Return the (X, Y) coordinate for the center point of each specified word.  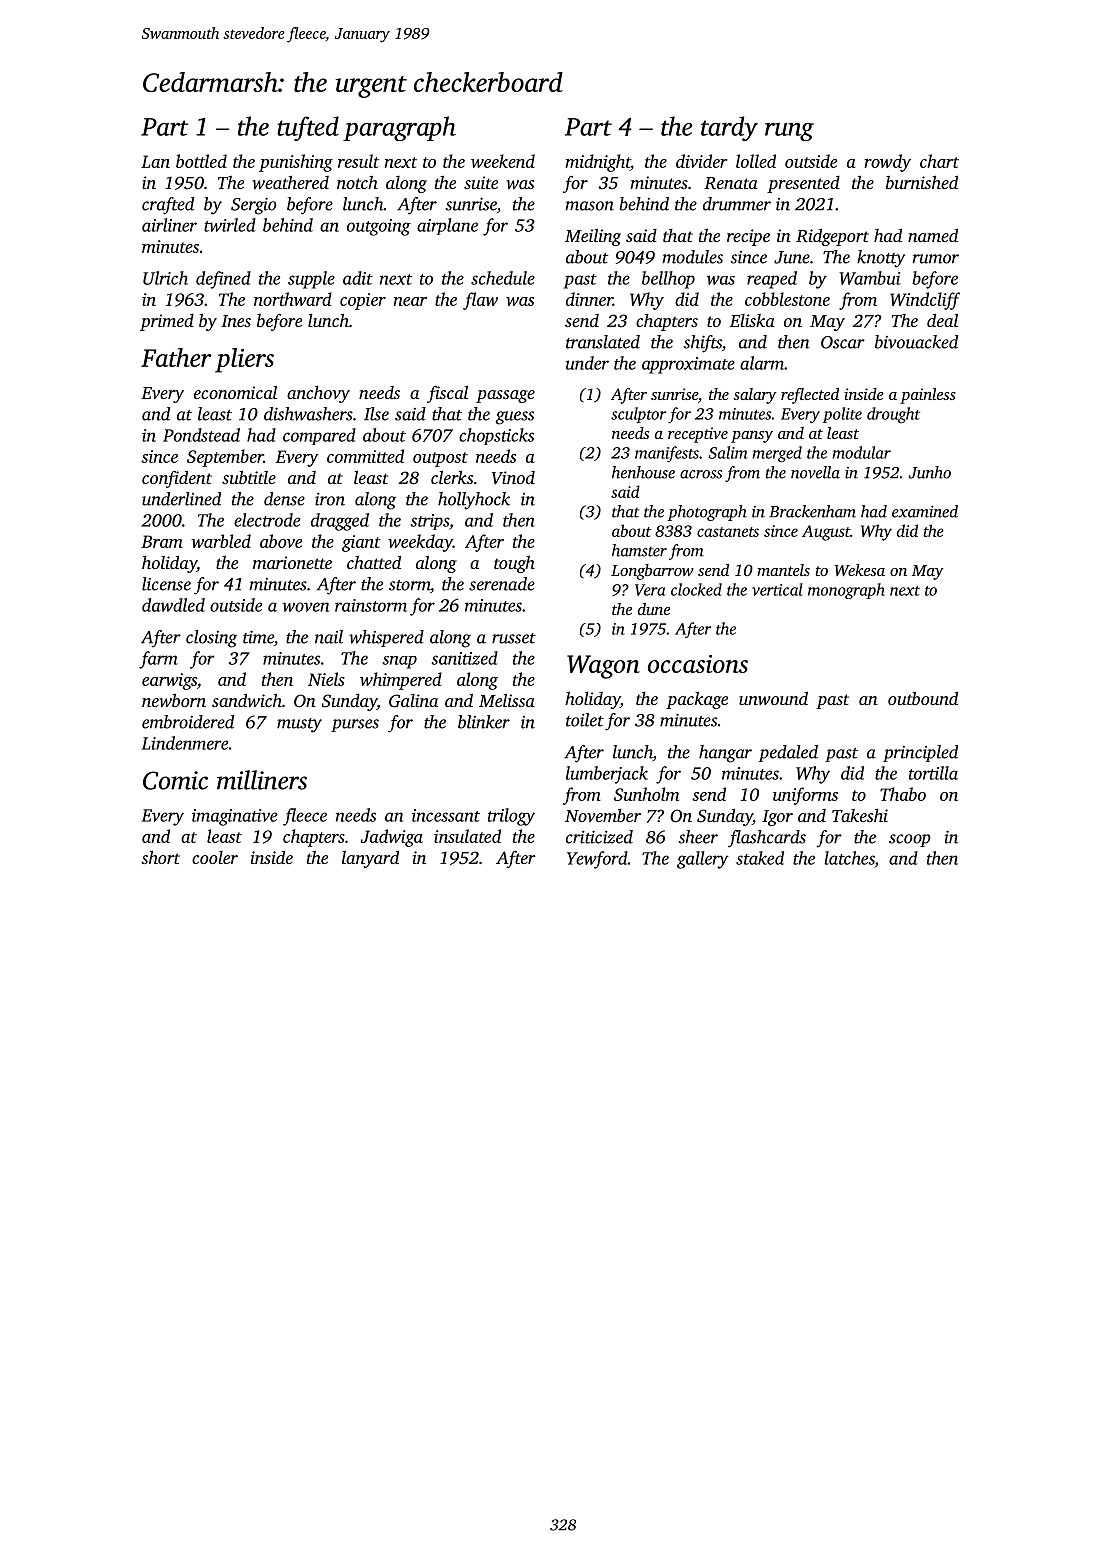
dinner (589, 299)
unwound (773, 698)
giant (361, 543)
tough (514, 564)
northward (293, 299)
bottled (201, 161)
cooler (215, 857)
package (697, 700)
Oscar (843, 342)
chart (939, 161)
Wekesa (860, 570)
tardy (729, 128)
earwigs (169, 681)
